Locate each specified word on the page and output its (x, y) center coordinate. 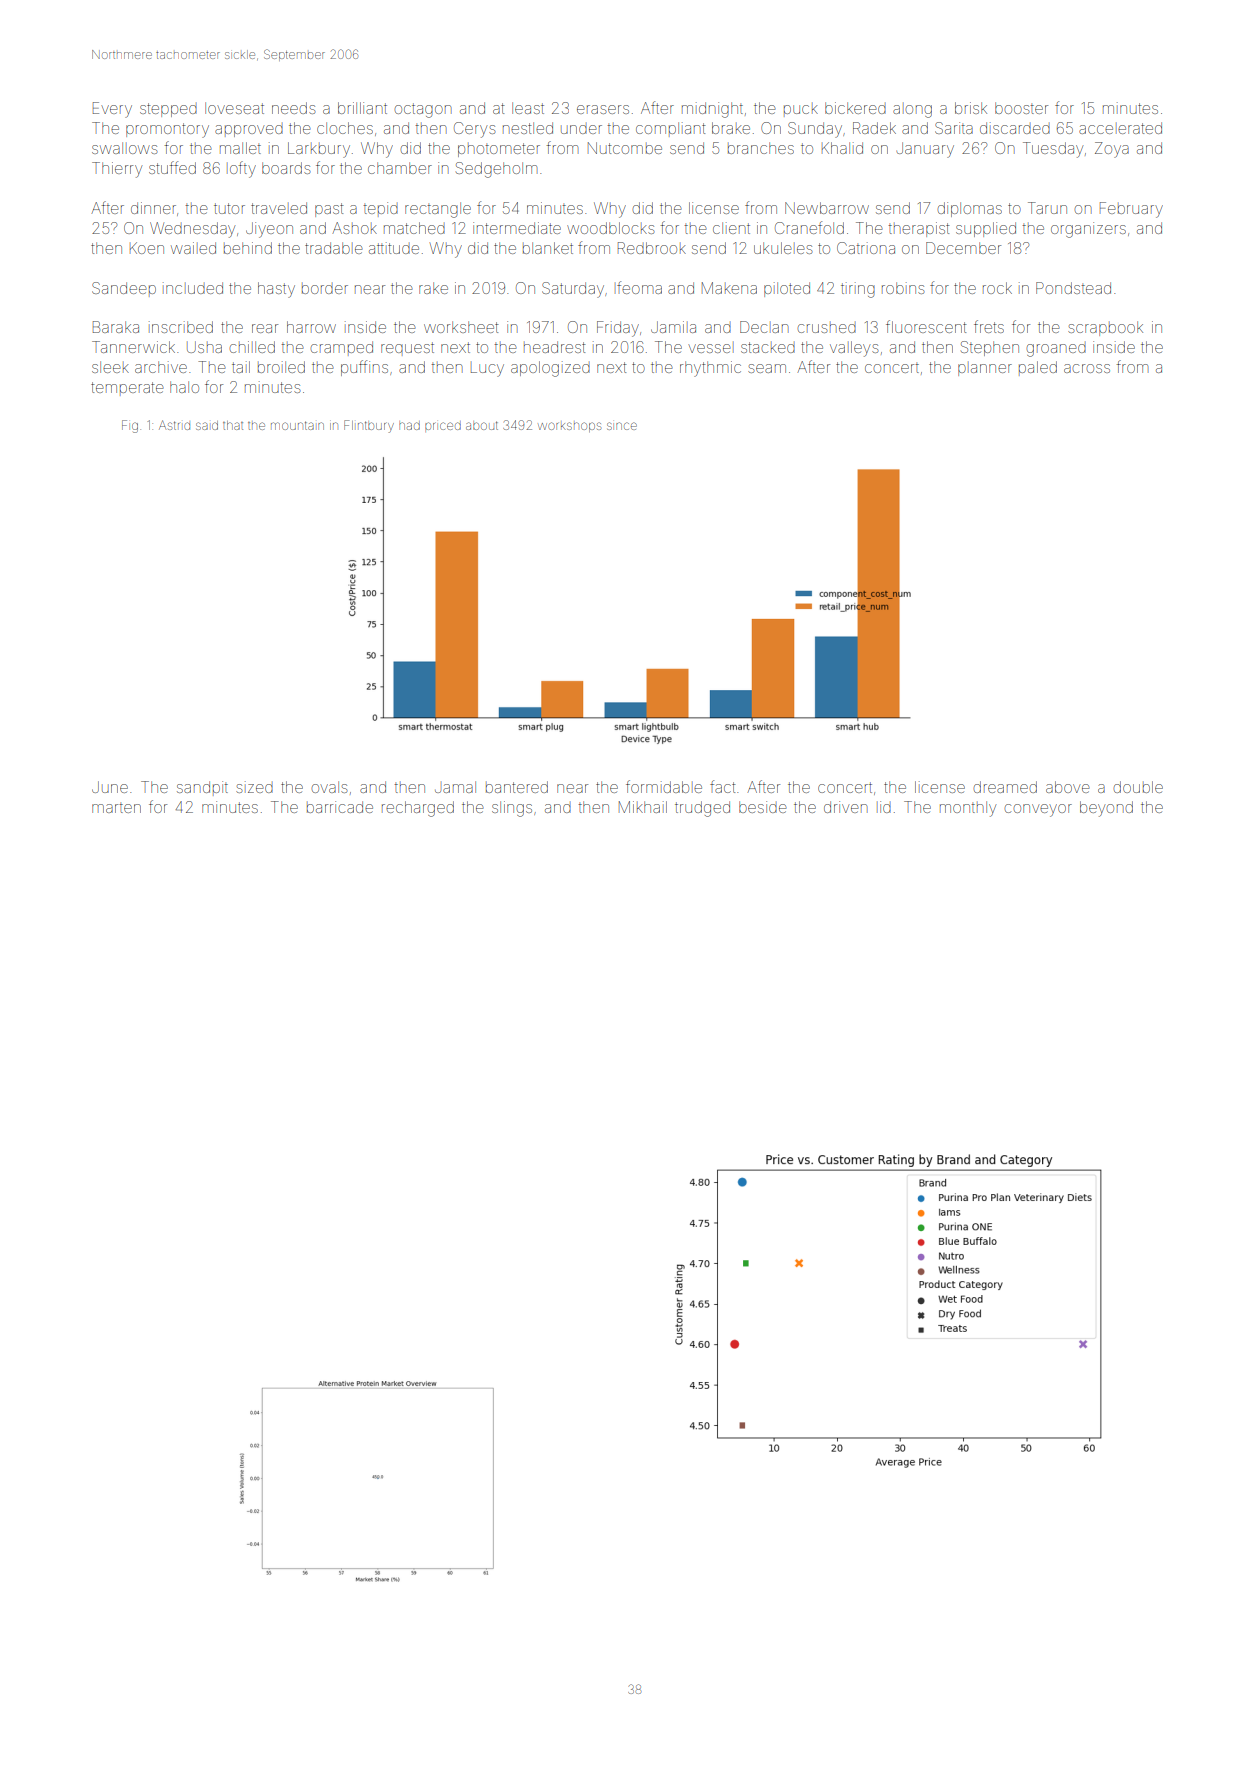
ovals (329, 787)
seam (767, 368)
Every (112, 110)
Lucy (487, 370)
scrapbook (1105, 328)
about (482, 425)
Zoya (1112, 150)
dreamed (1005, 787)
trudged (702, 809)
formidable (664, 786)
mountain (297, 425)
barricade (340, 807)
